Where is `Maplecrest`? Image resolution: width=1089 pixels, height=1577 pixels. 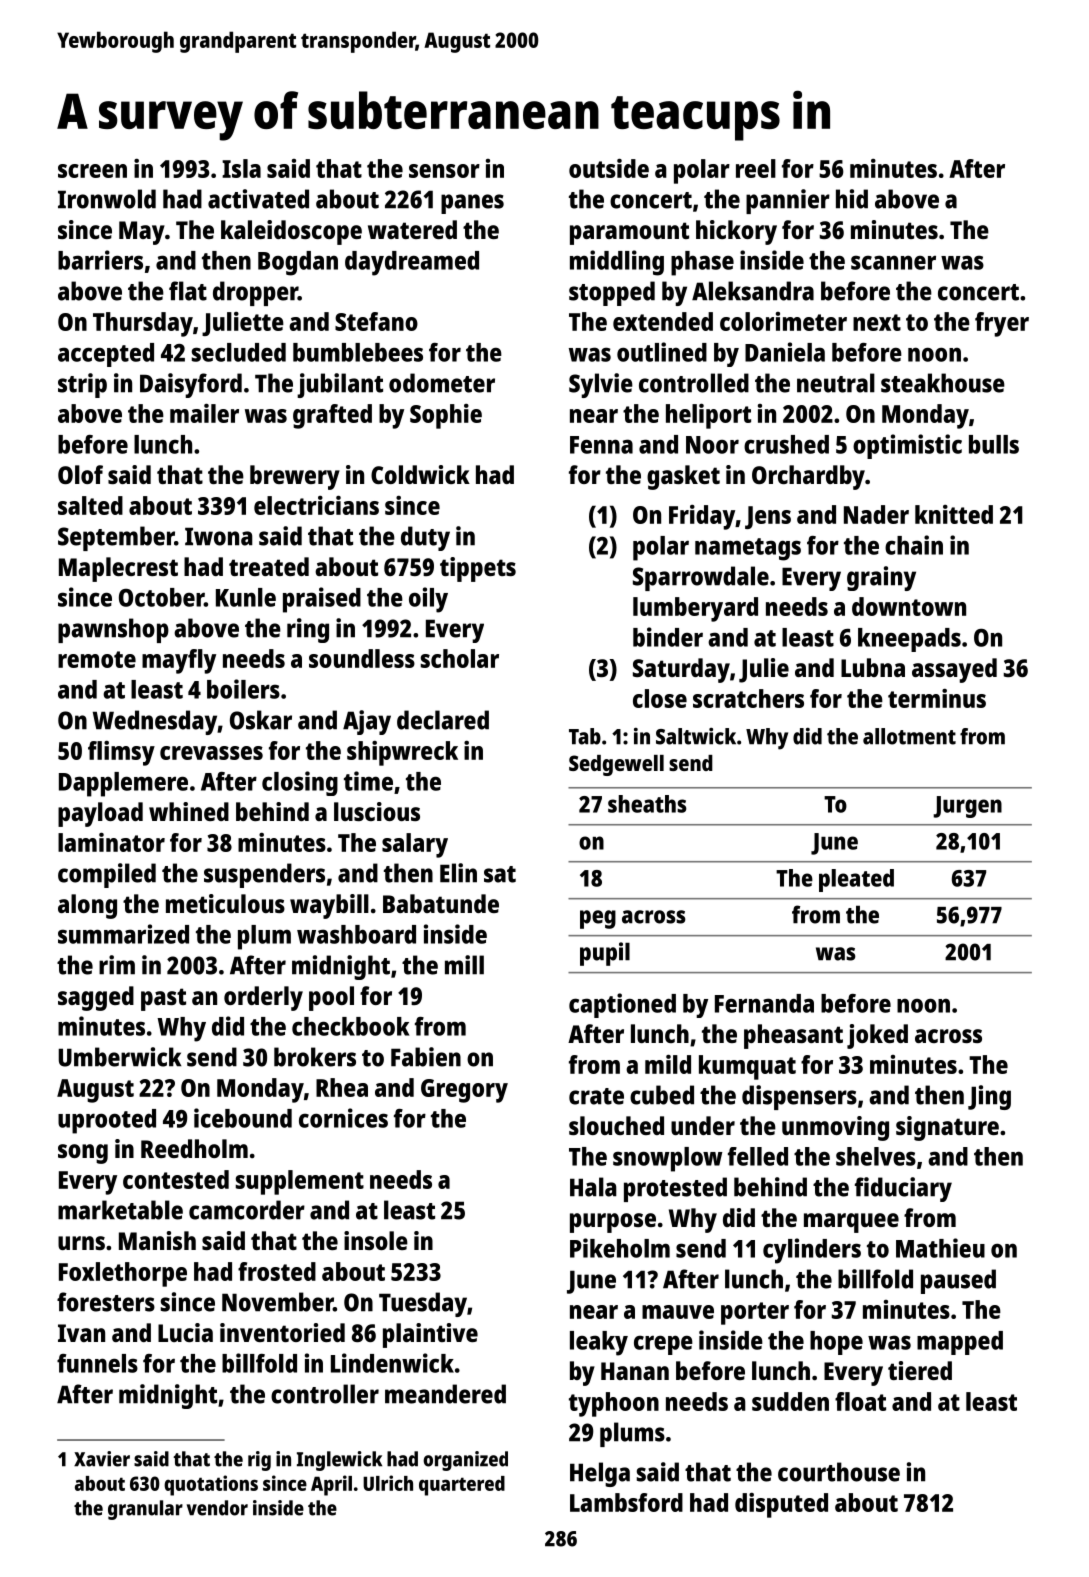 Maplecrest is located at coordinates (118, 569).
